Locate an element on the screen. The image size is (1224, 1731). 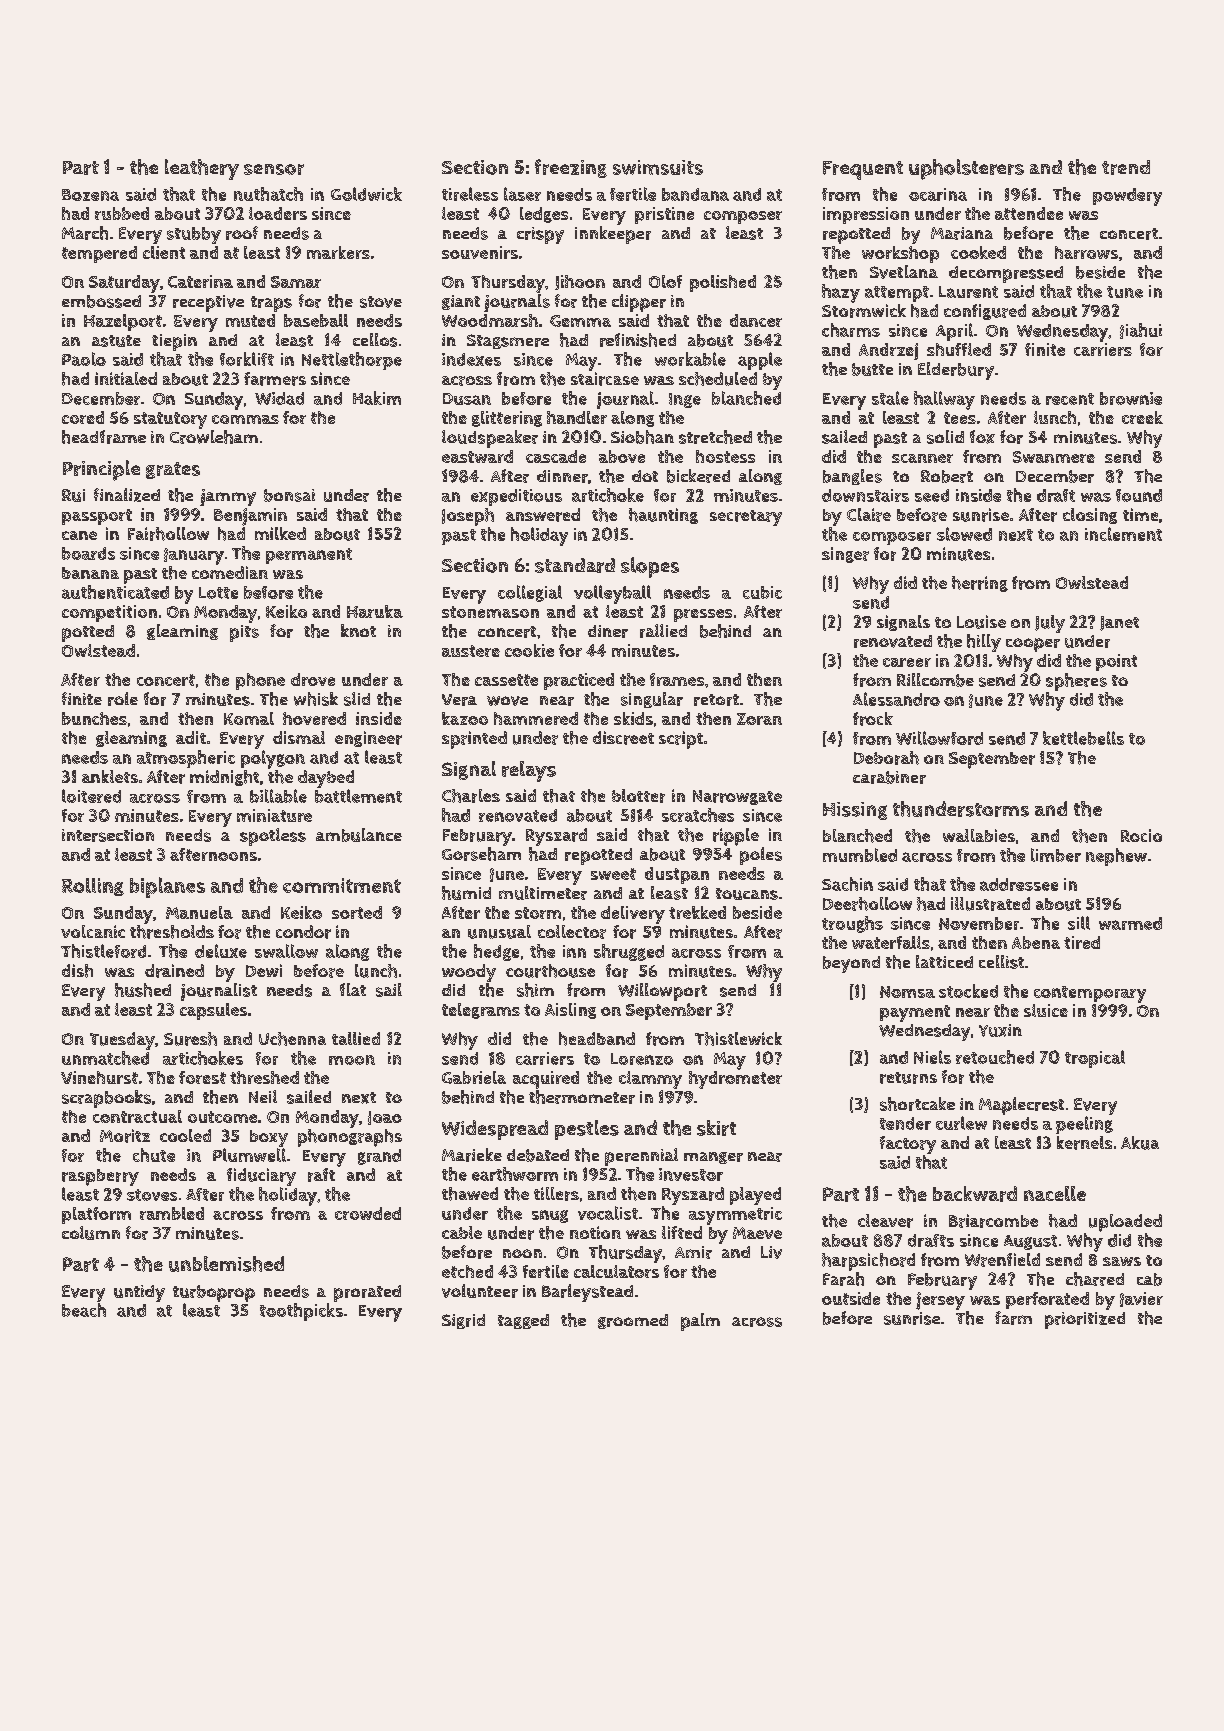
prioritized is located at coordinates (1085, 1320).
